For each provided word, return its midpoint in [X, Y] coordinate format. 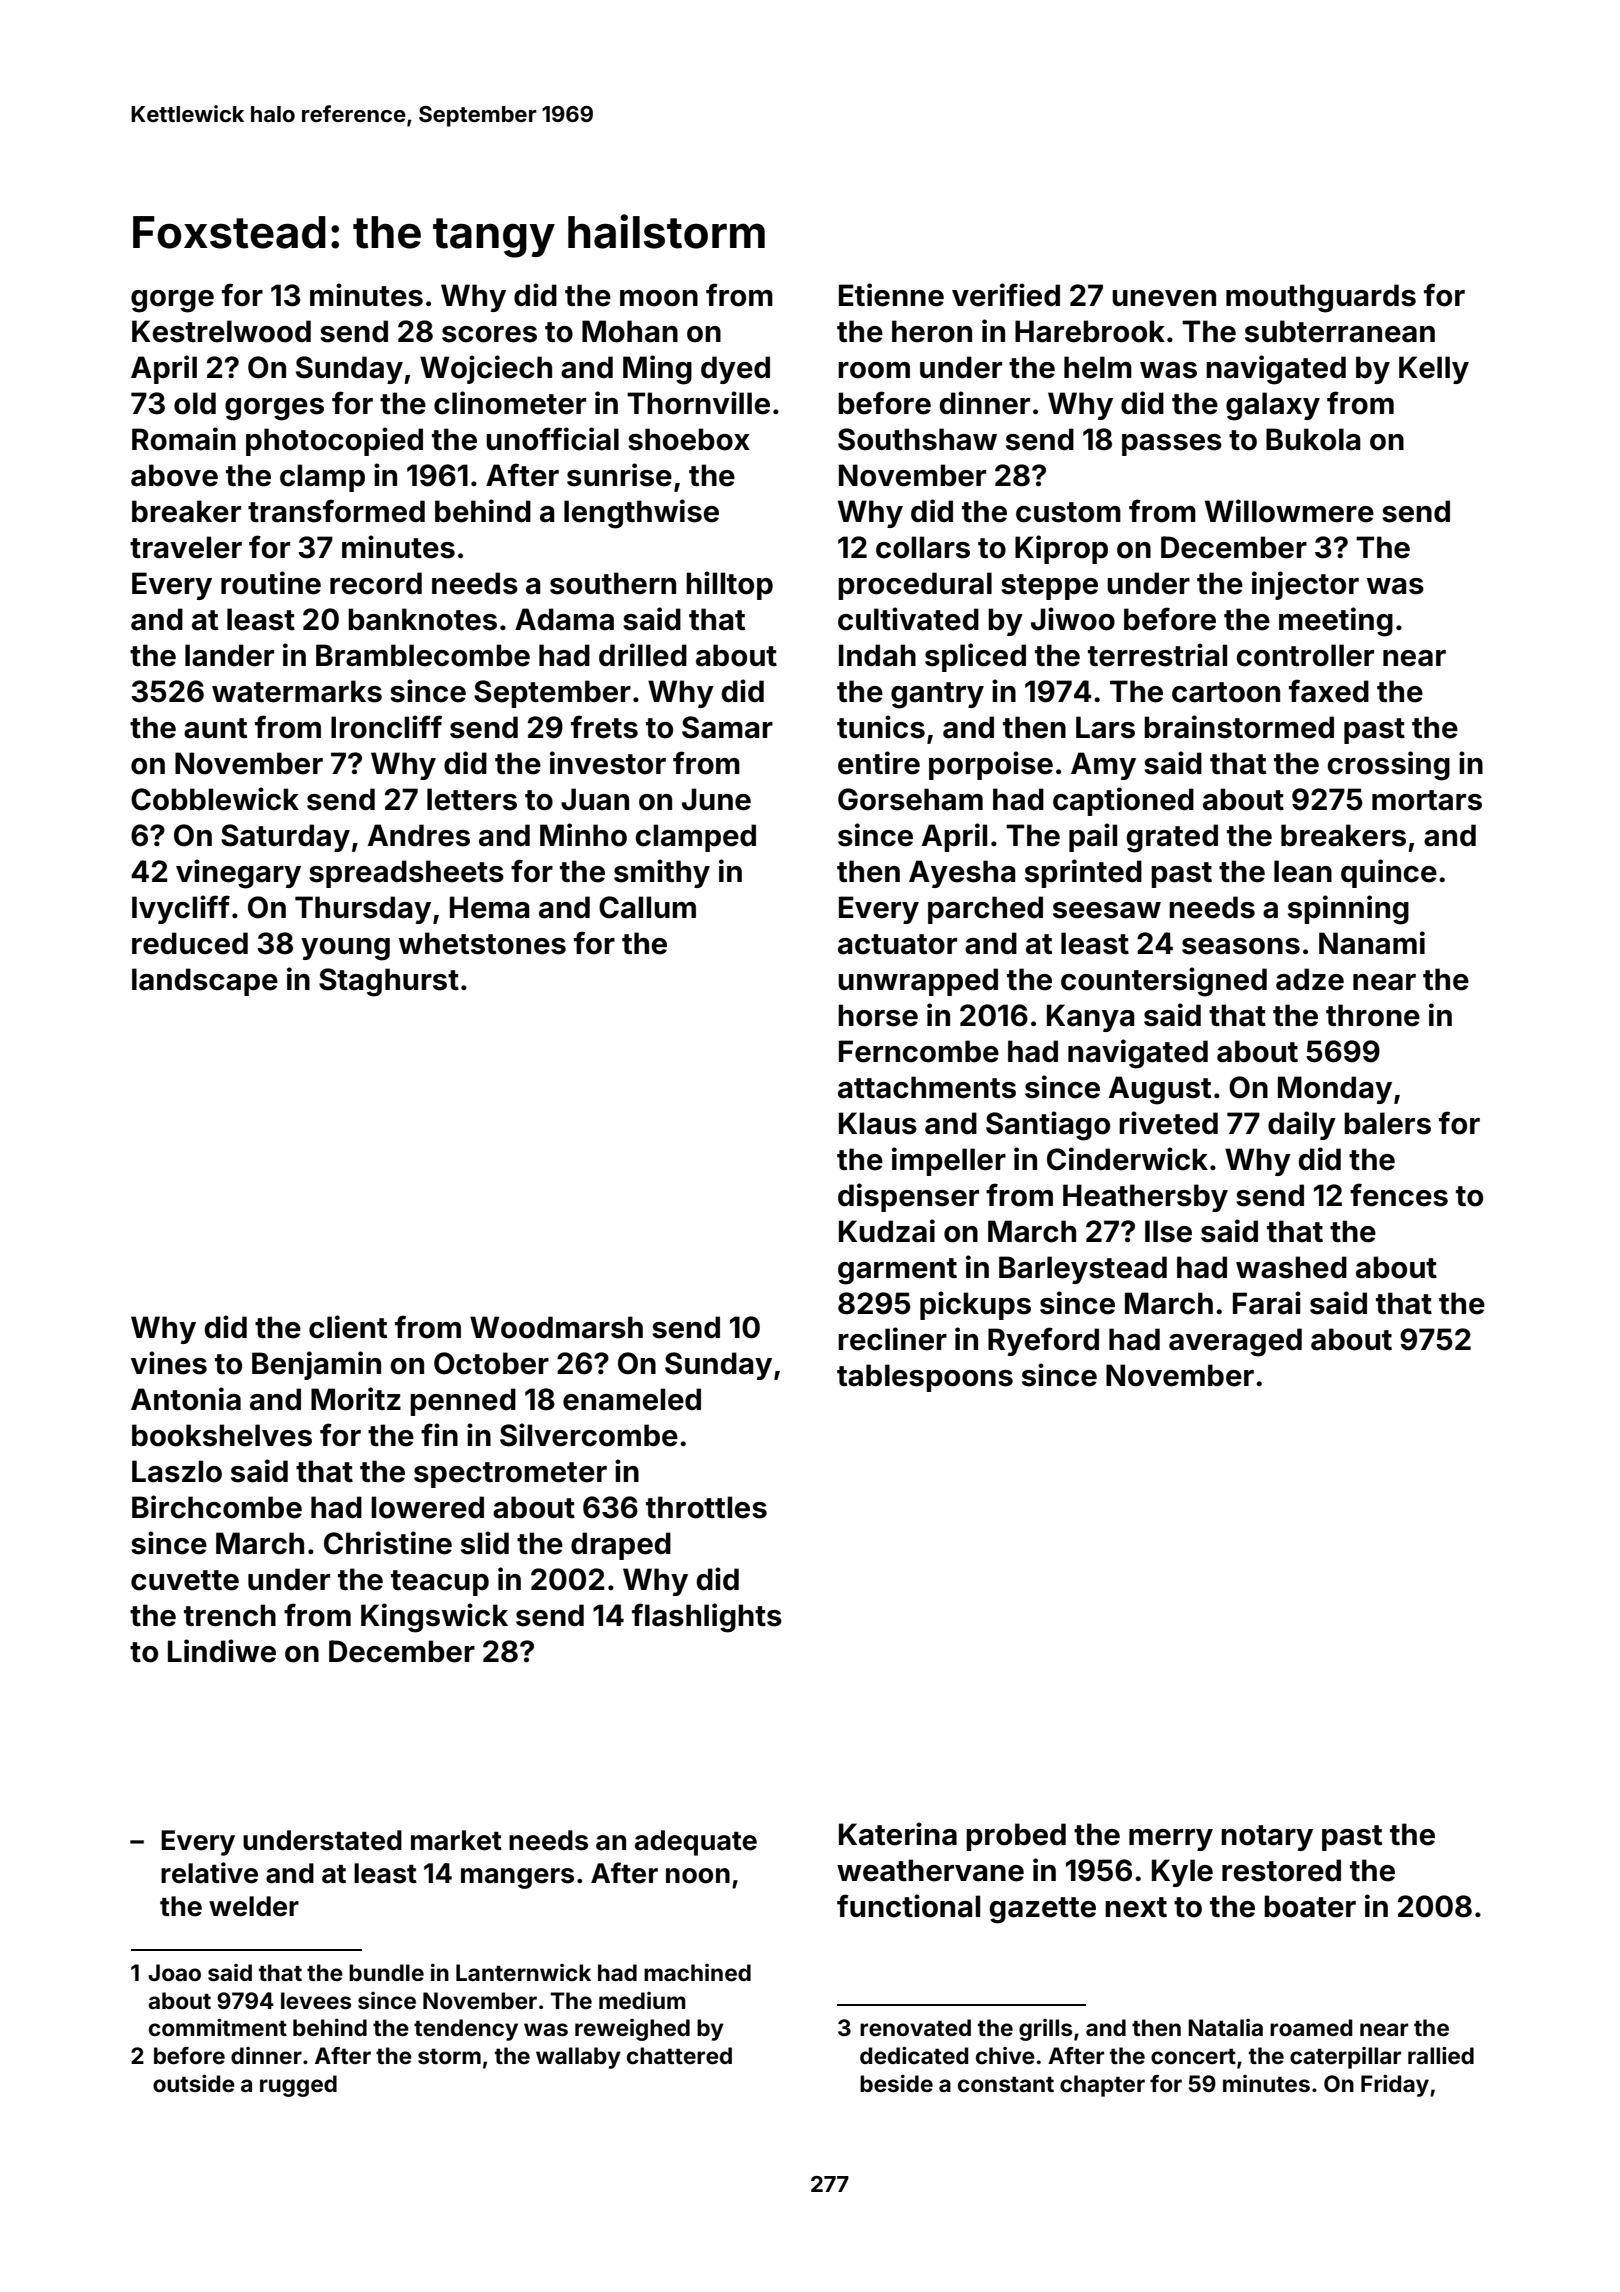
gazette [1042, 1910]
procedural [915, 586]
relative [209, 1873]
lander [229, 655]
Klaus [878, 1123]
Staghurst [389, 982]
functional [908, 1906]
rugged [298, 2086]
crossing [1388, 766]
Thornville [698, 403]
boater [1310, 1906]
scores [489, 334]
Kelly [1434, 370]
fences [1399, 1195]
